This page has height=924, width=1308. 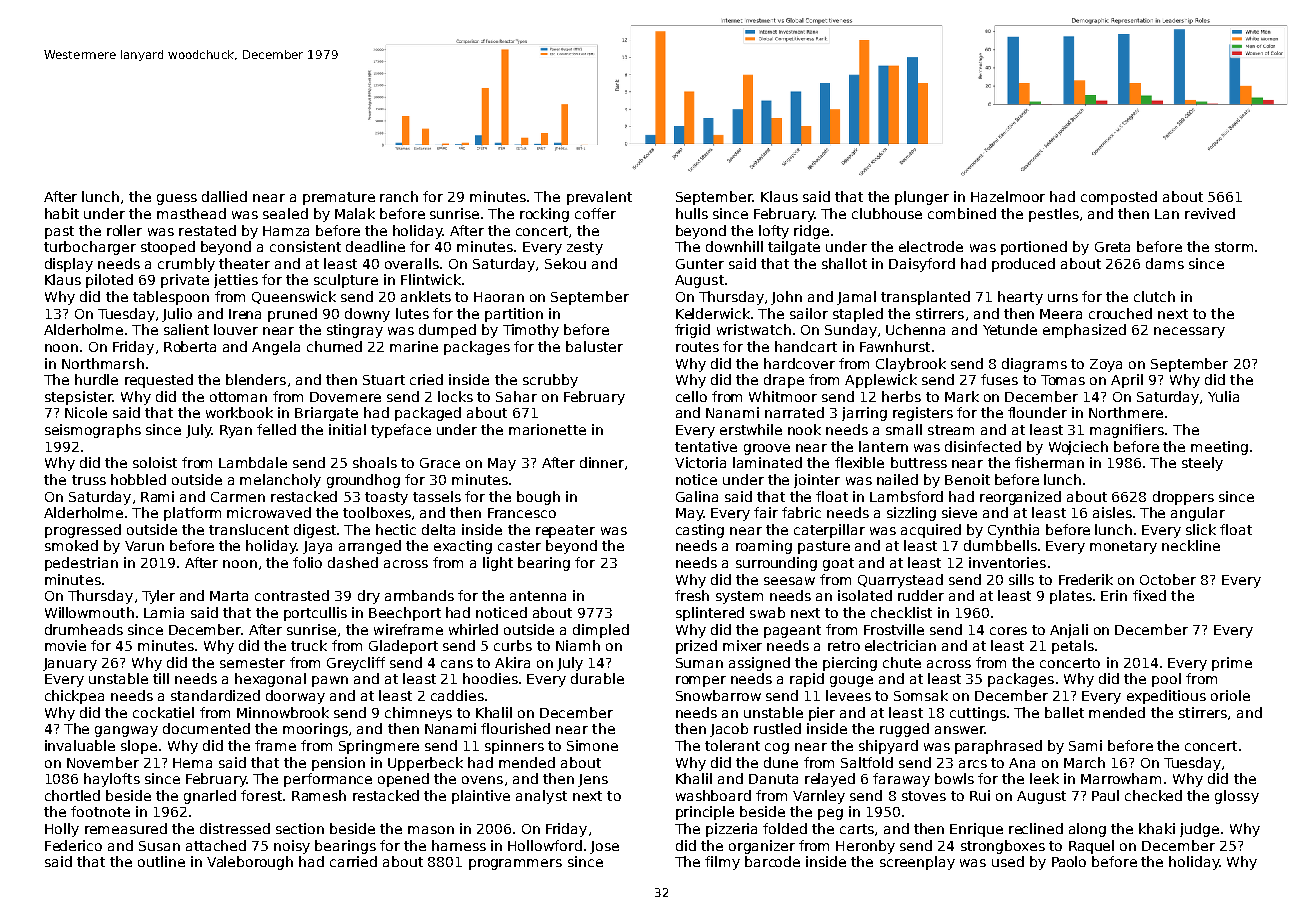 What do you see at coordinates (1085, 745) in the page?
I see `Sami` at bounding box center [1085, 745].
